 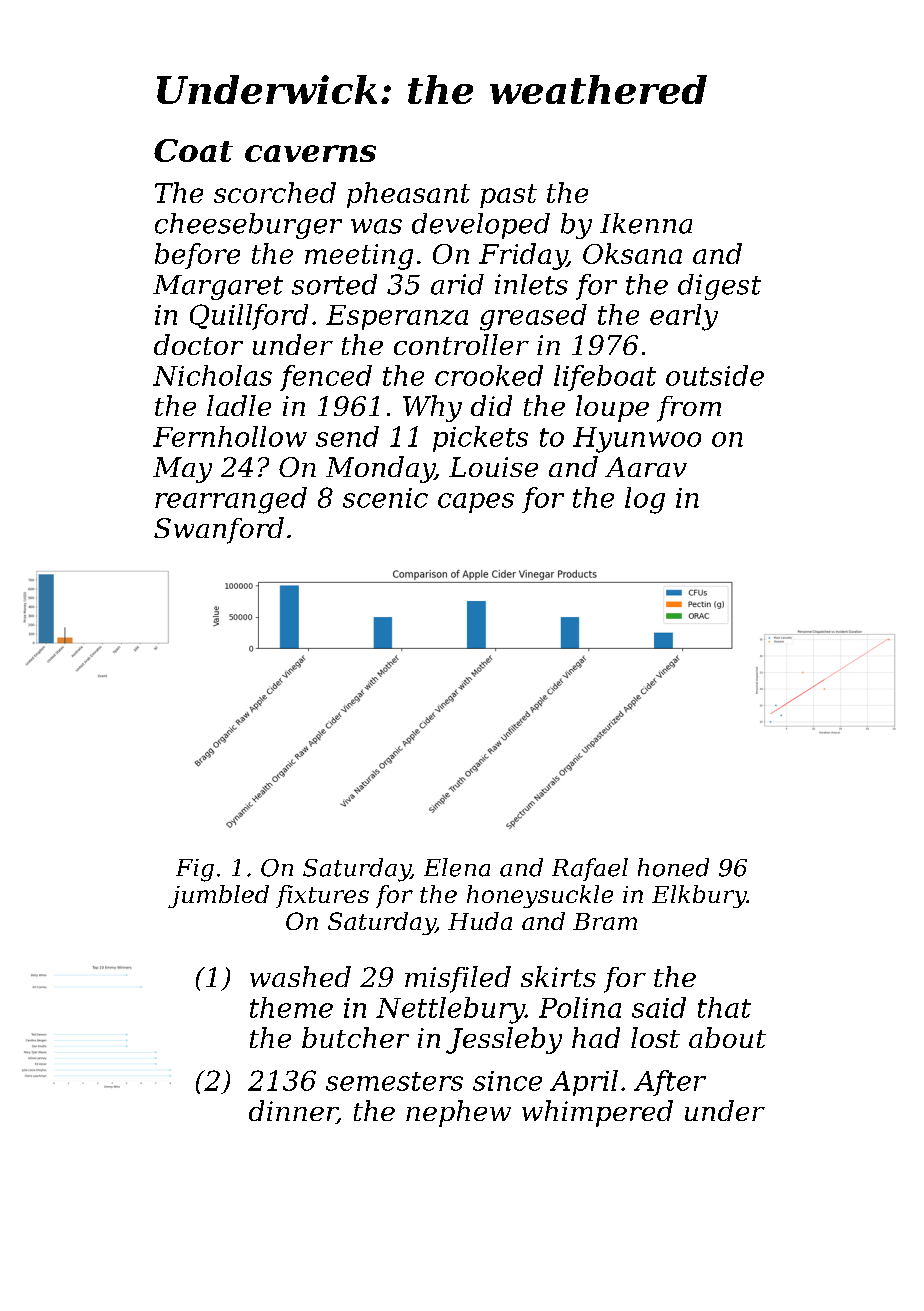 What do you see at coordinates (715, 375) in the screenshot?
I see `outside` at bounding box center [715, 375].
